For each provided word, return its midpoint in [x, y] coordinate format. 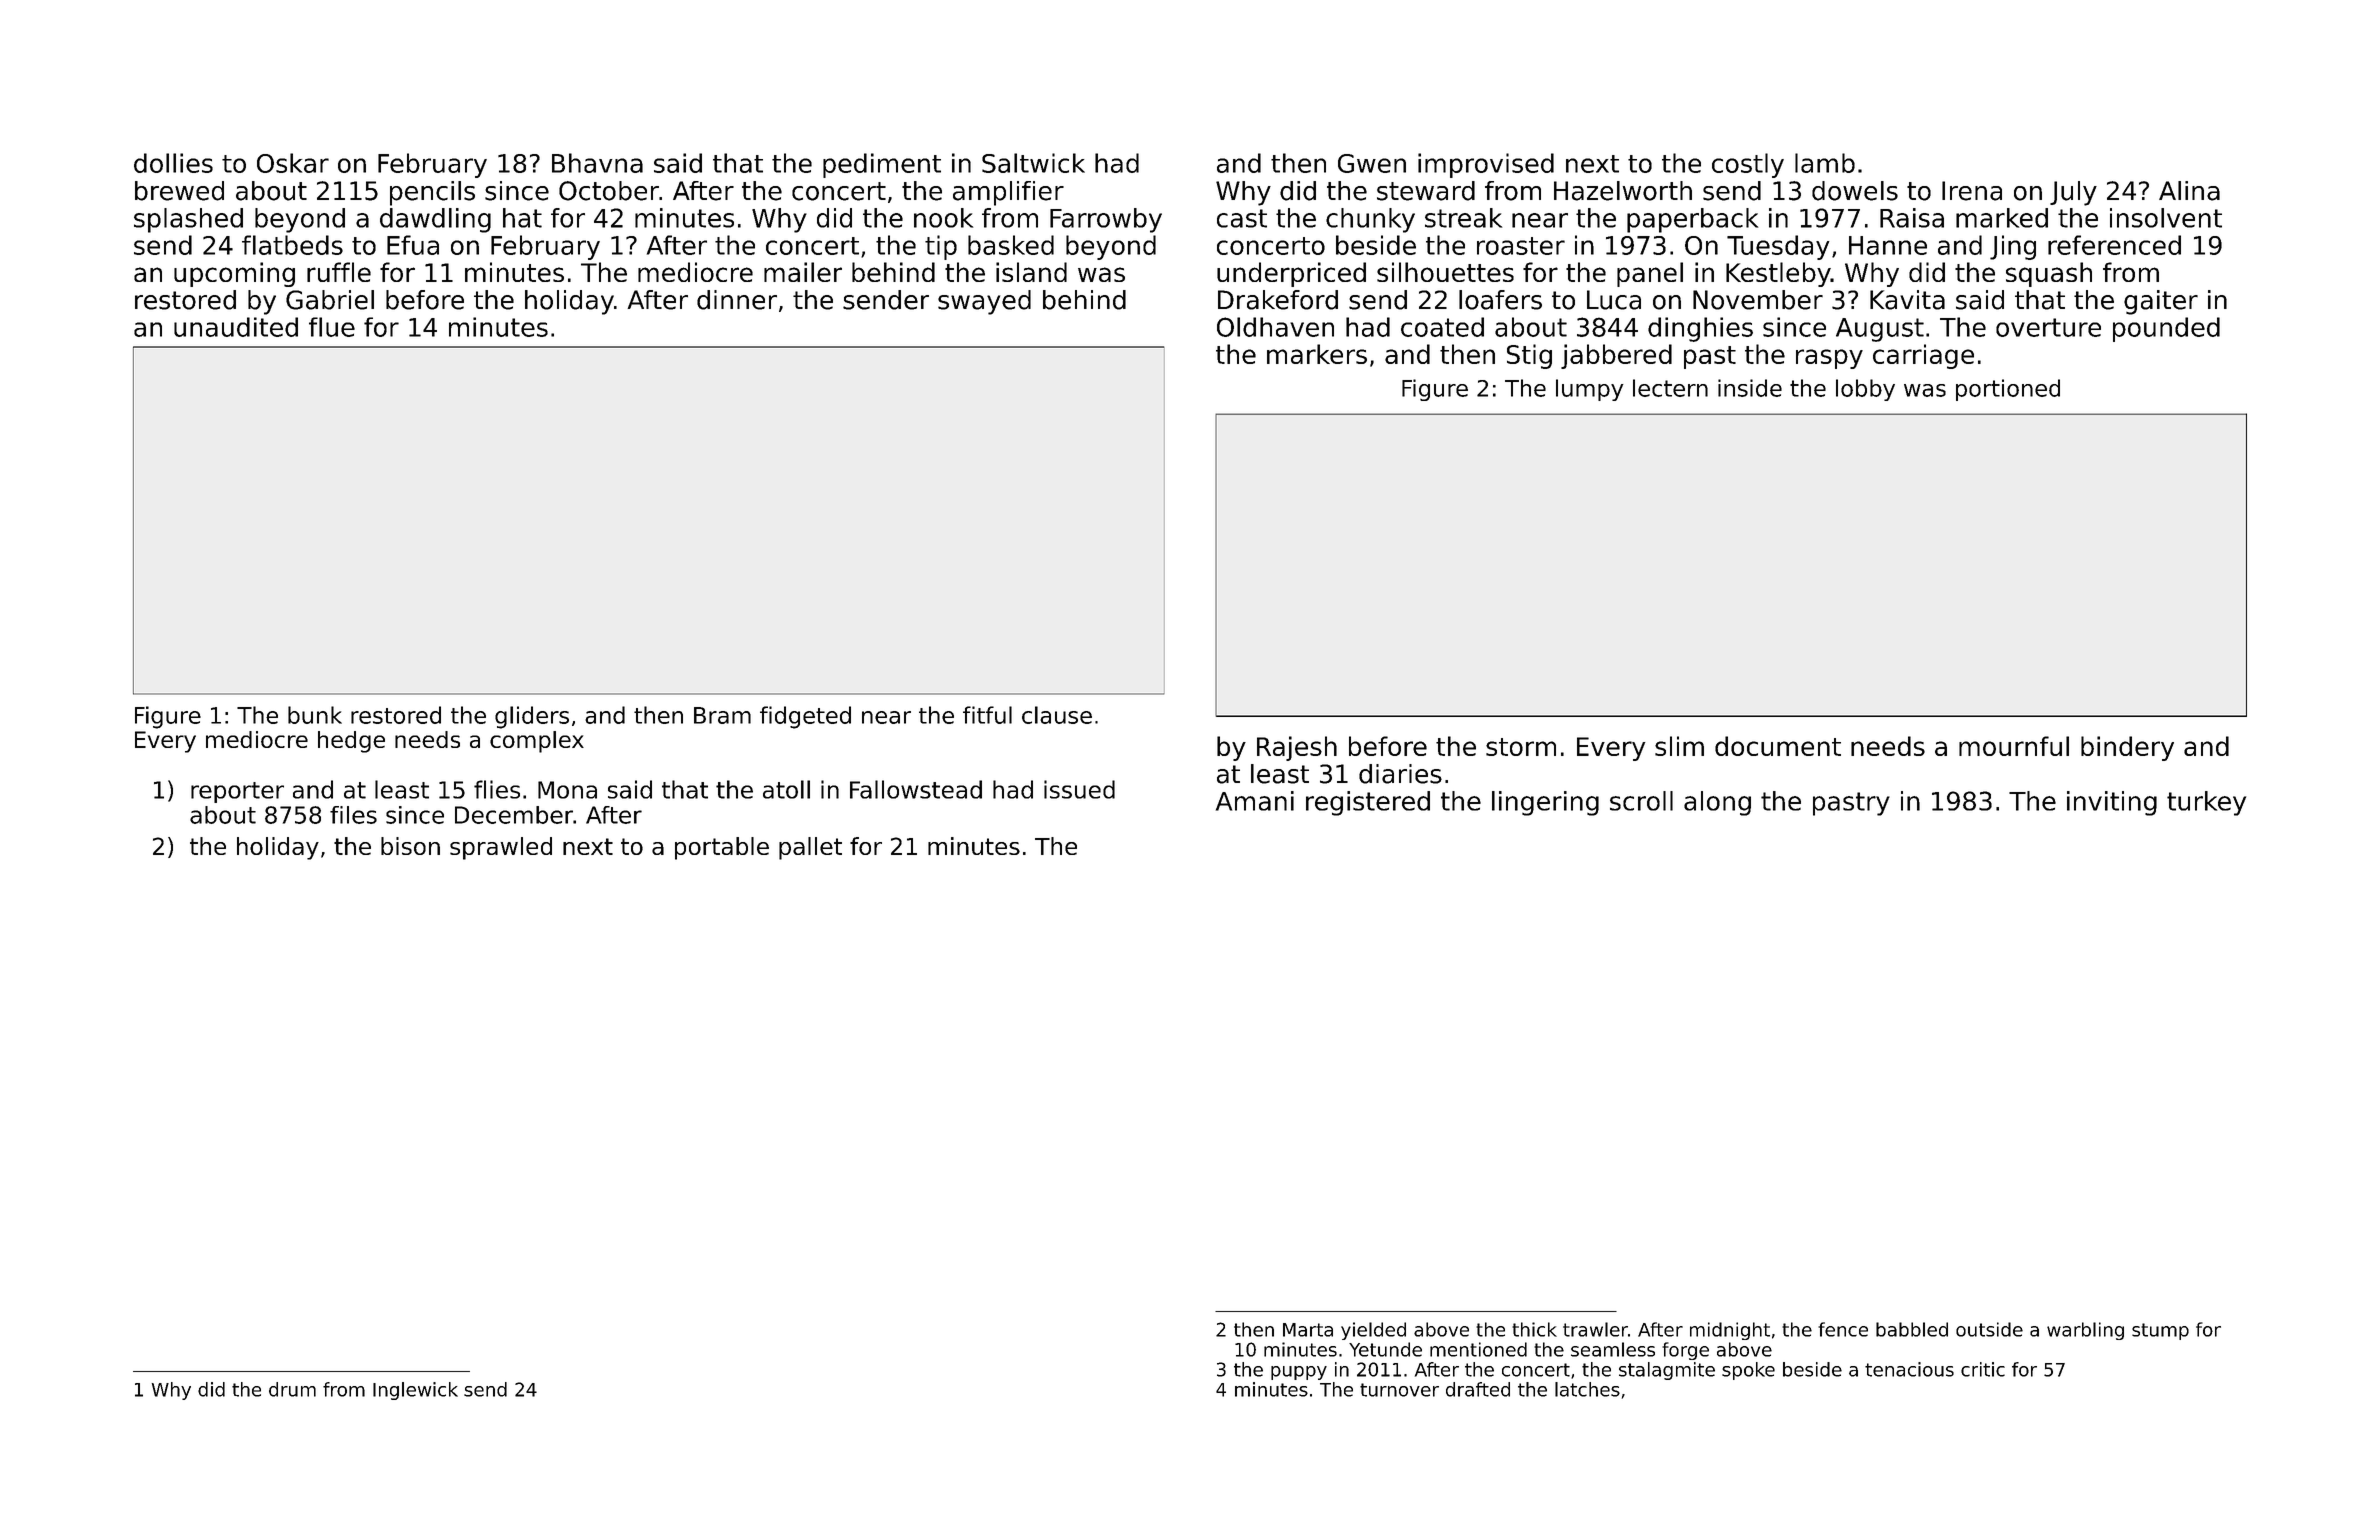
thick [1534, 1329]
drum [292, 1389]
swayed [984, 302]
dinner [737, 300]
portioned [2008, 390]
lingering [1545, 803]
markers [1317, 354]
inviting [2112, 803]
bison [410, 846]
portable [722, 848]
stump [2160, 1331]
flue [332, 327]
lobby [1865, 390]
